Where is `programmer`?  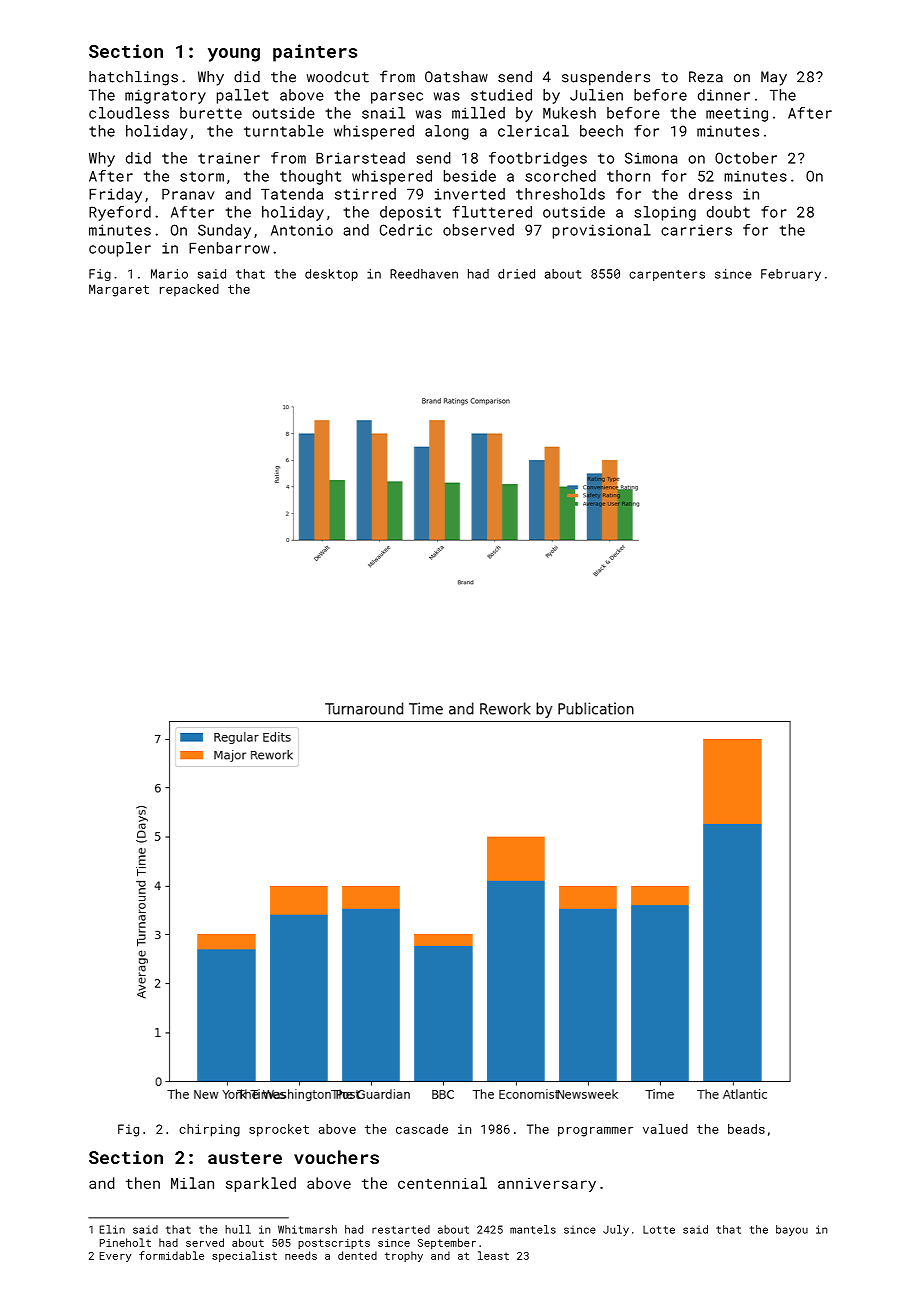 programmer is located at coordinates (595, 1132).
